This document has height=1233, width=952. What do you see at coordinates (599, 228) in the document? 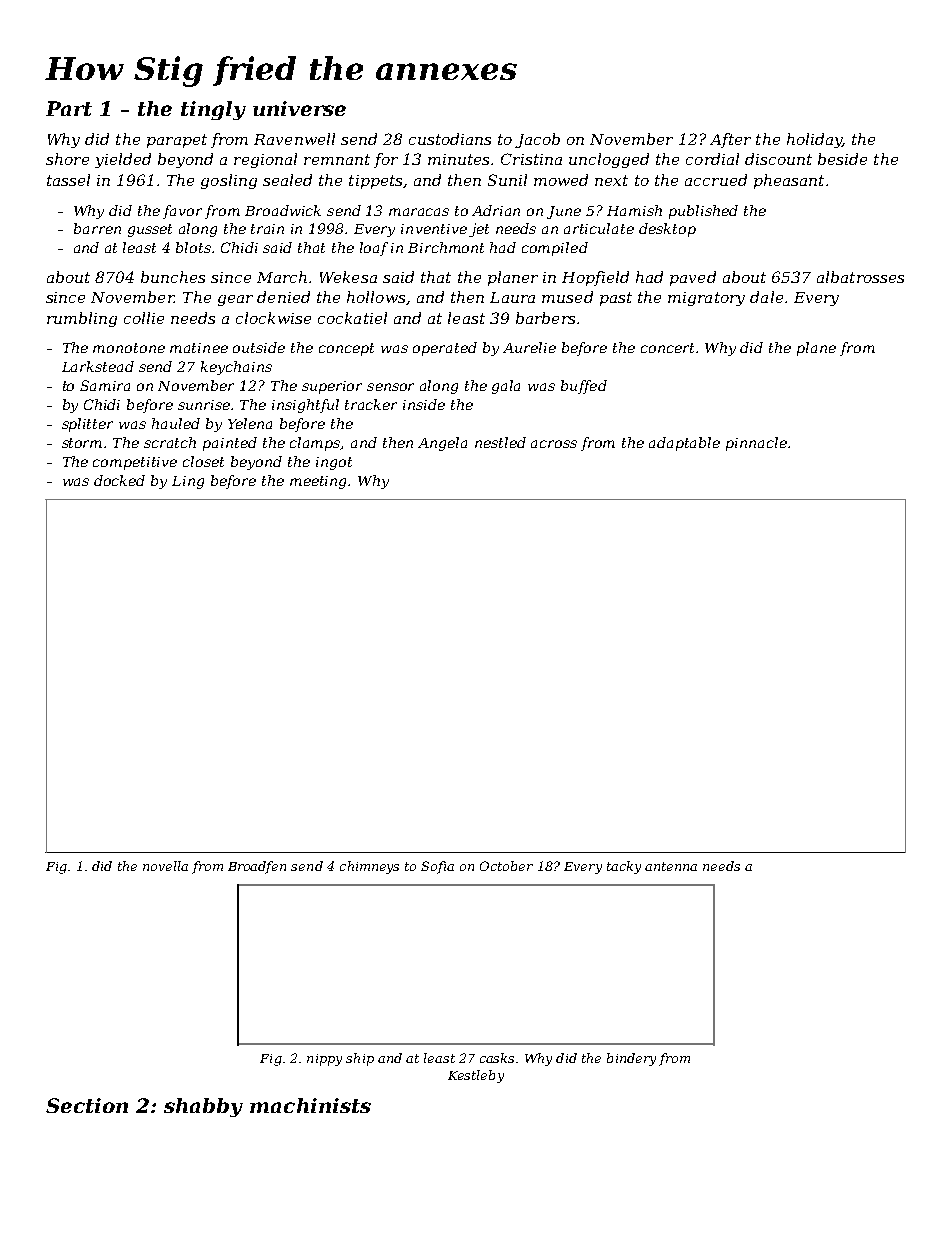
I see `articulate` at bounding box center [599, 228].
